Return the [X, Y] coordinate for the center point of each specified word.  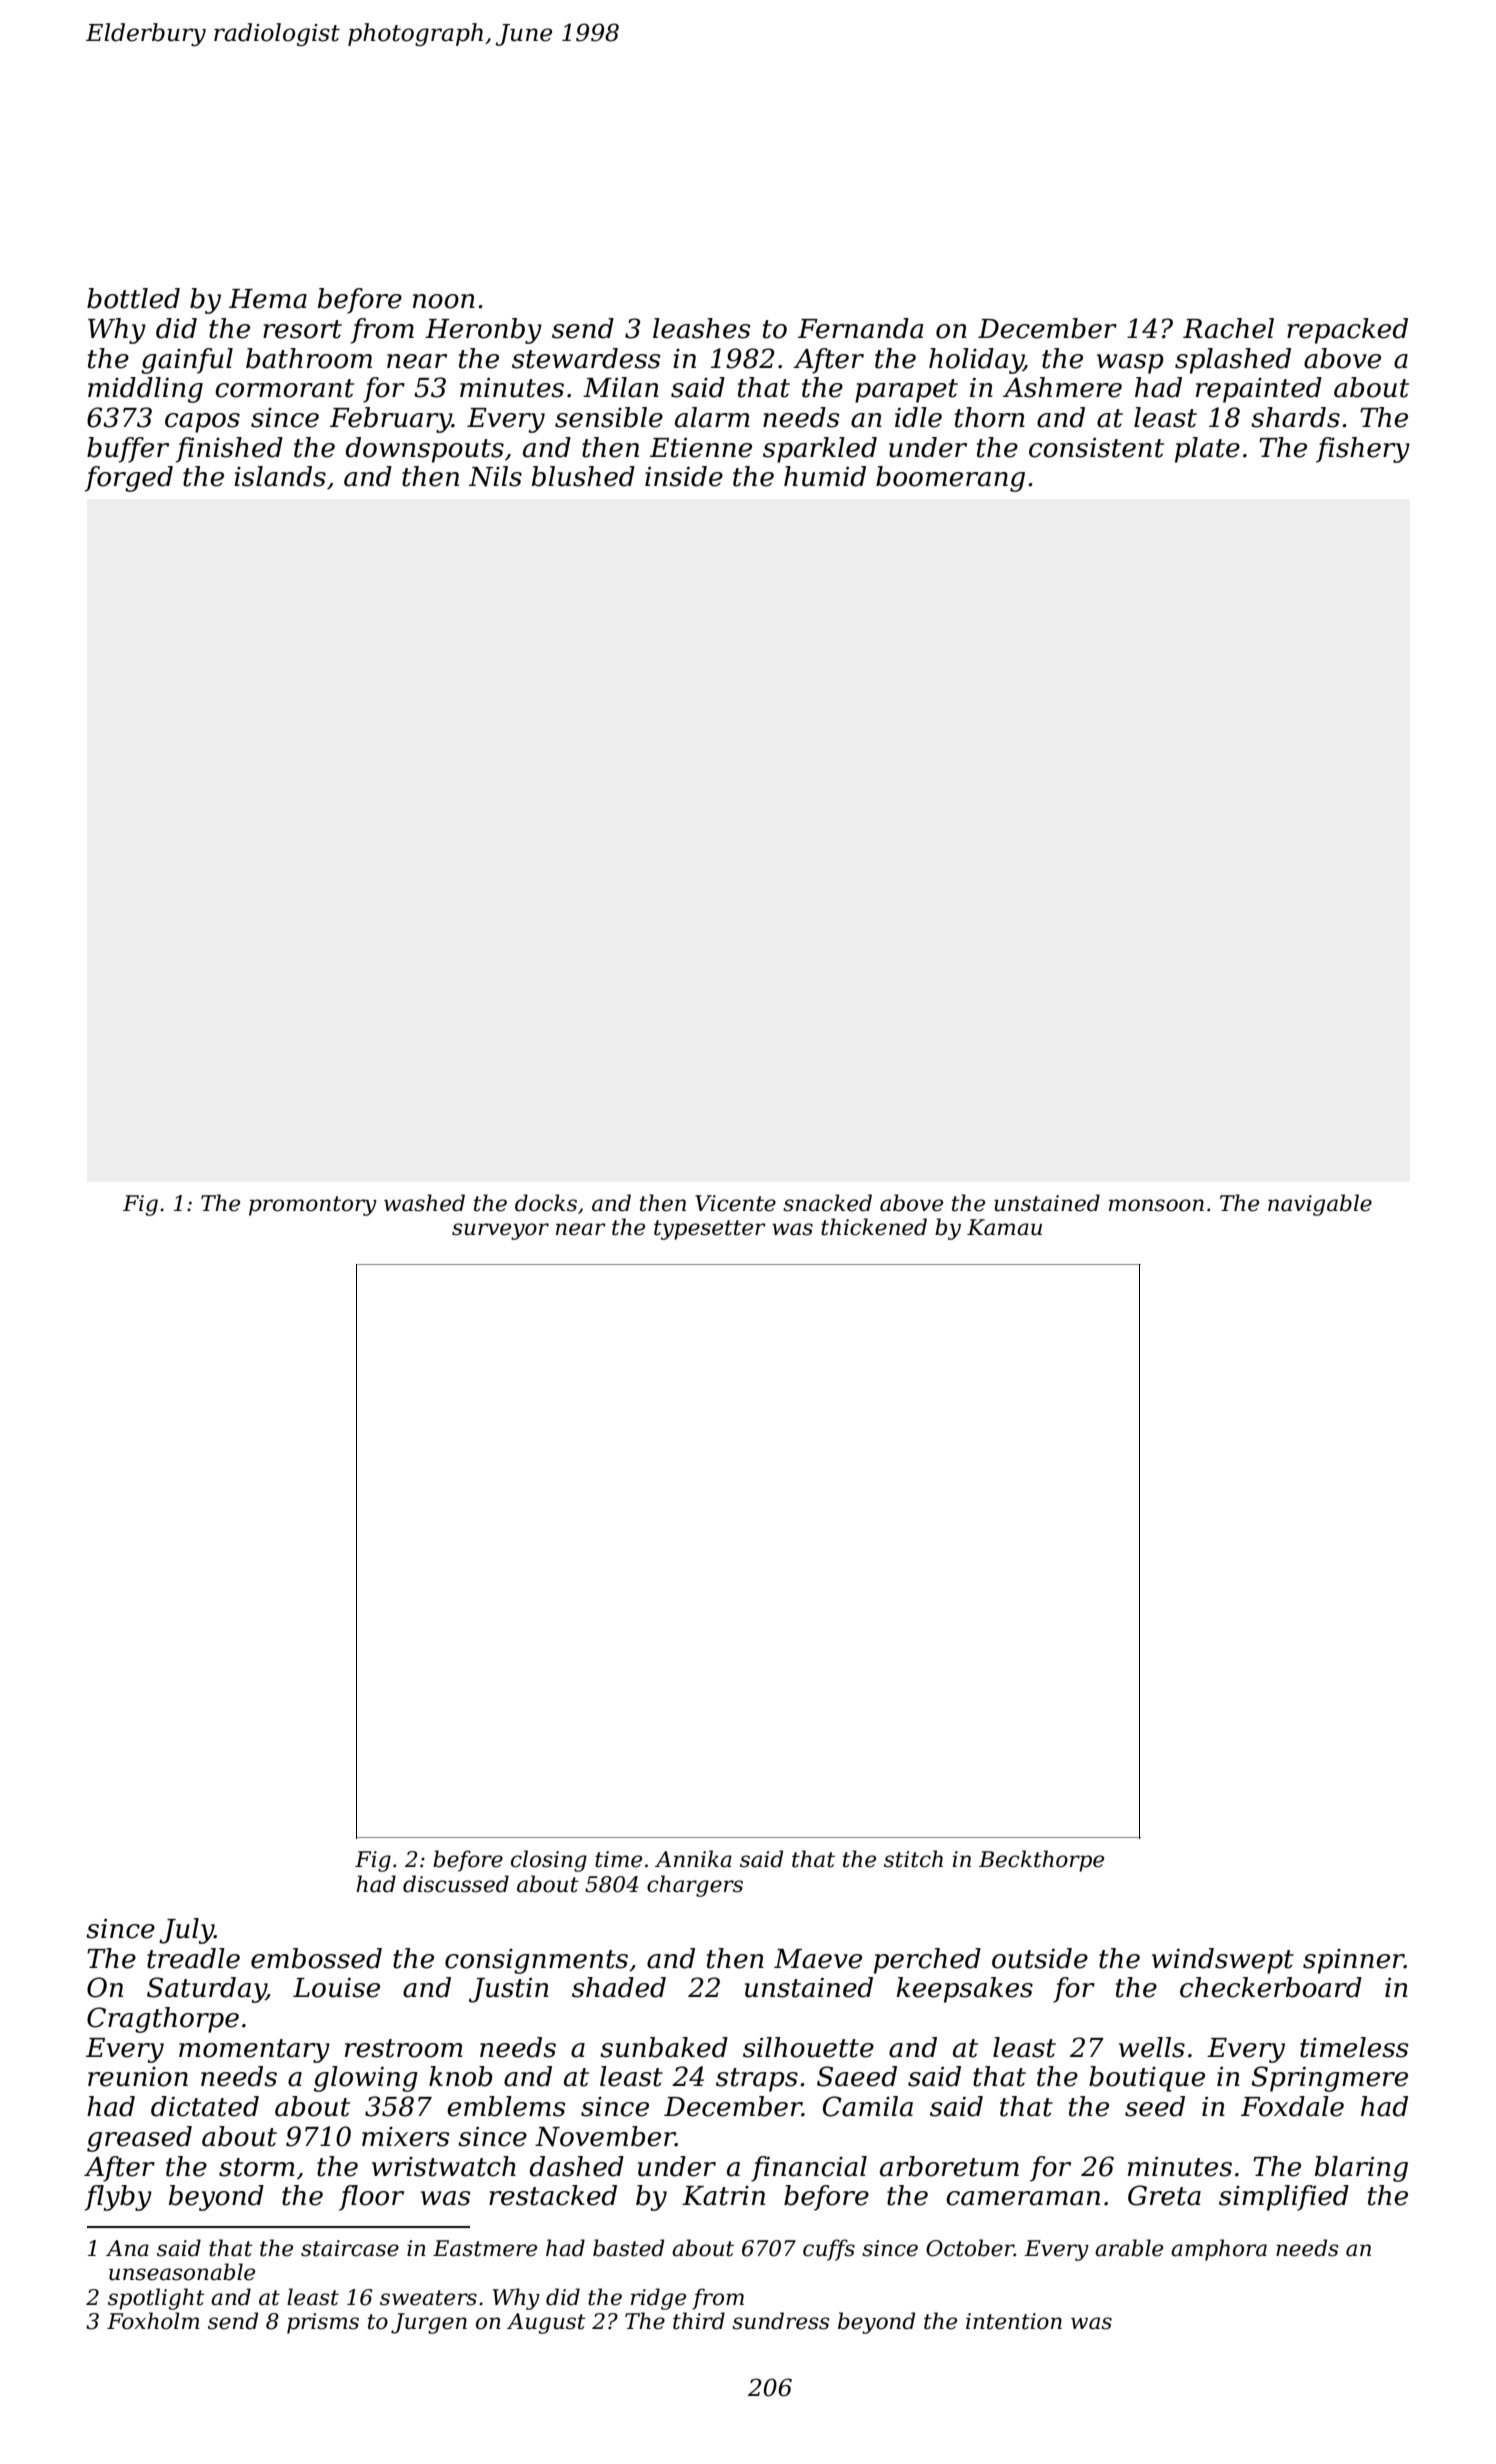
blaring [1361, 2169]
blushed [583, 476]
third [699, 2321]
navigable [1320, 1205]
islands [280, 476]
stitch [913, 1859]
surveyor [500, 1231]
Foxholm [153, 2321]
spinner [1353, 1961]
